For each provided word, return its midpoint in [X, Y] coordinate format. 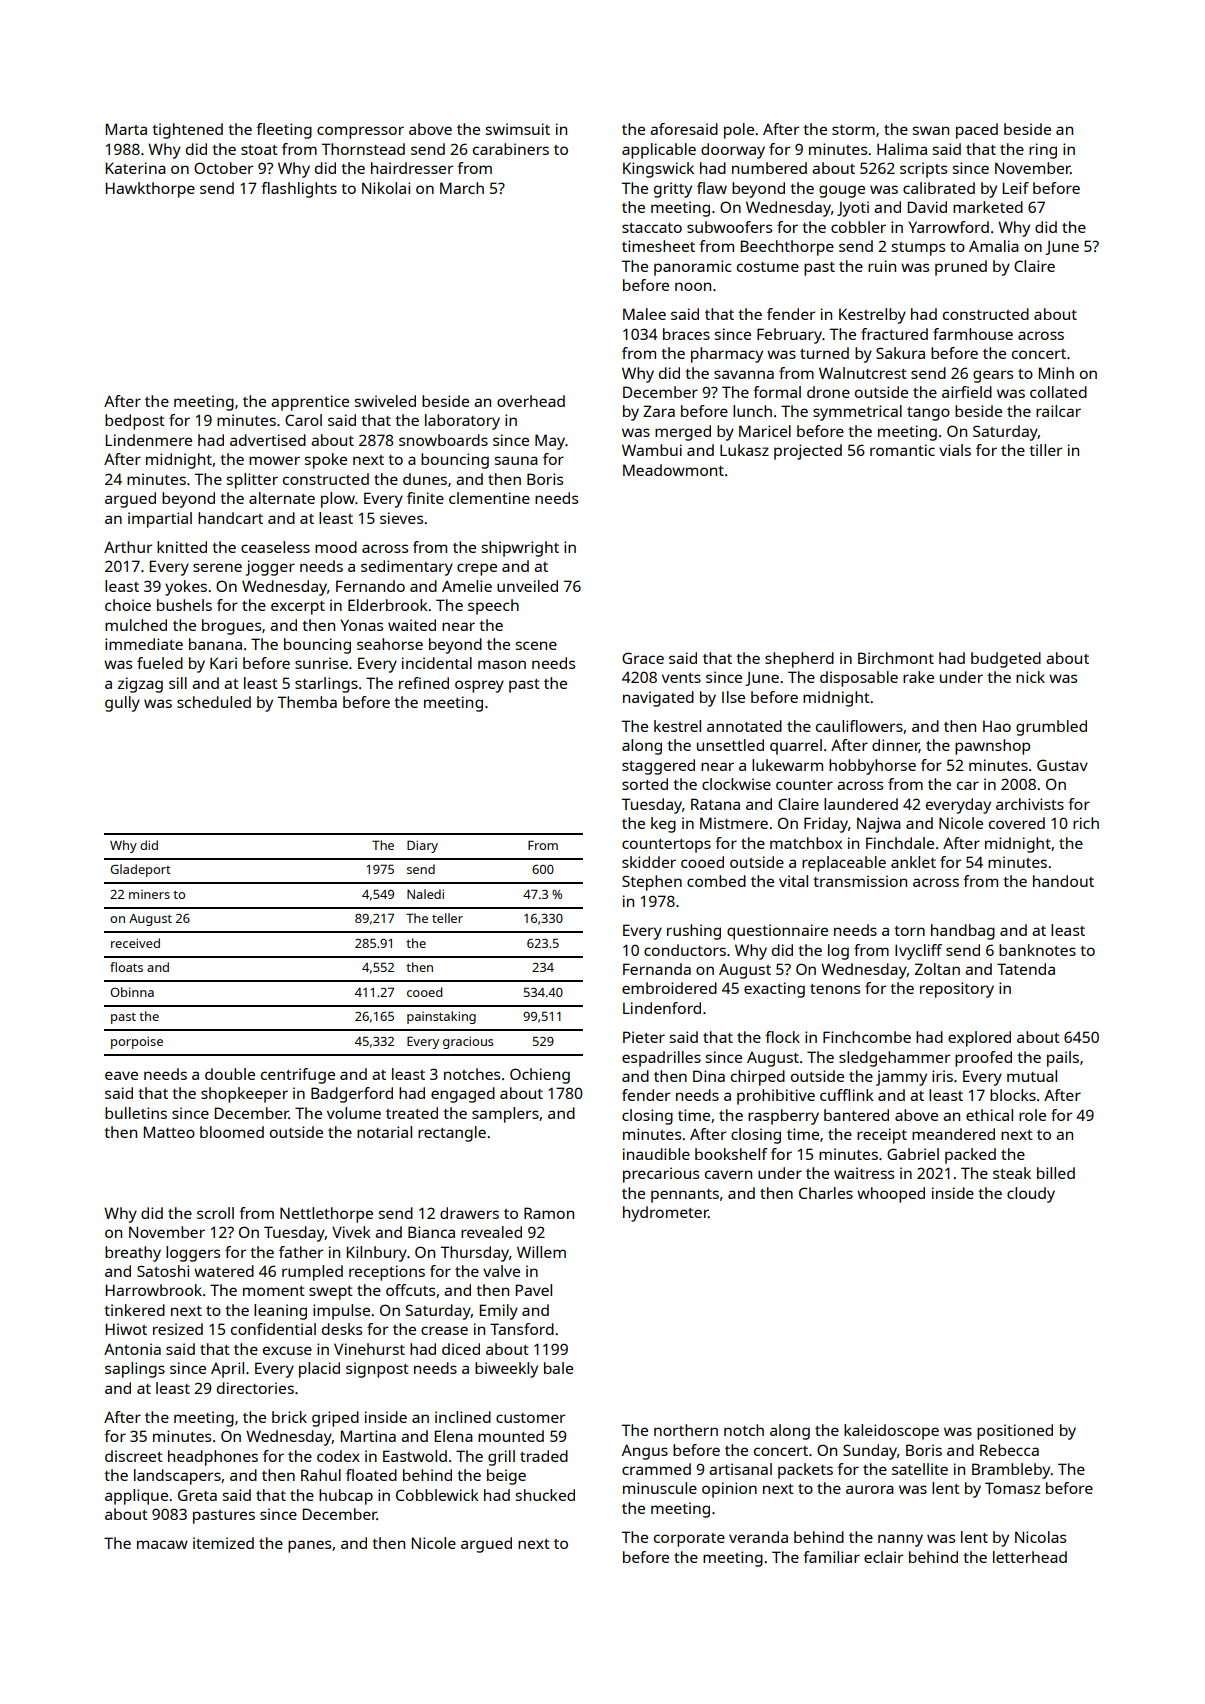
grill [501, 1458]
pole [739, 131]
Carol [303, 420]
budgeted [1006, 660]
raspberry [783, 1117]
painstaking [441, 1017]
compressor [360, 132]
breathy [133, 1254]
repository [957, 990]
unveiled [527, 586]
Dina [709, 1076]
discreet [134, 1456]
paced [977, 131]
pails [1063, 1059]
